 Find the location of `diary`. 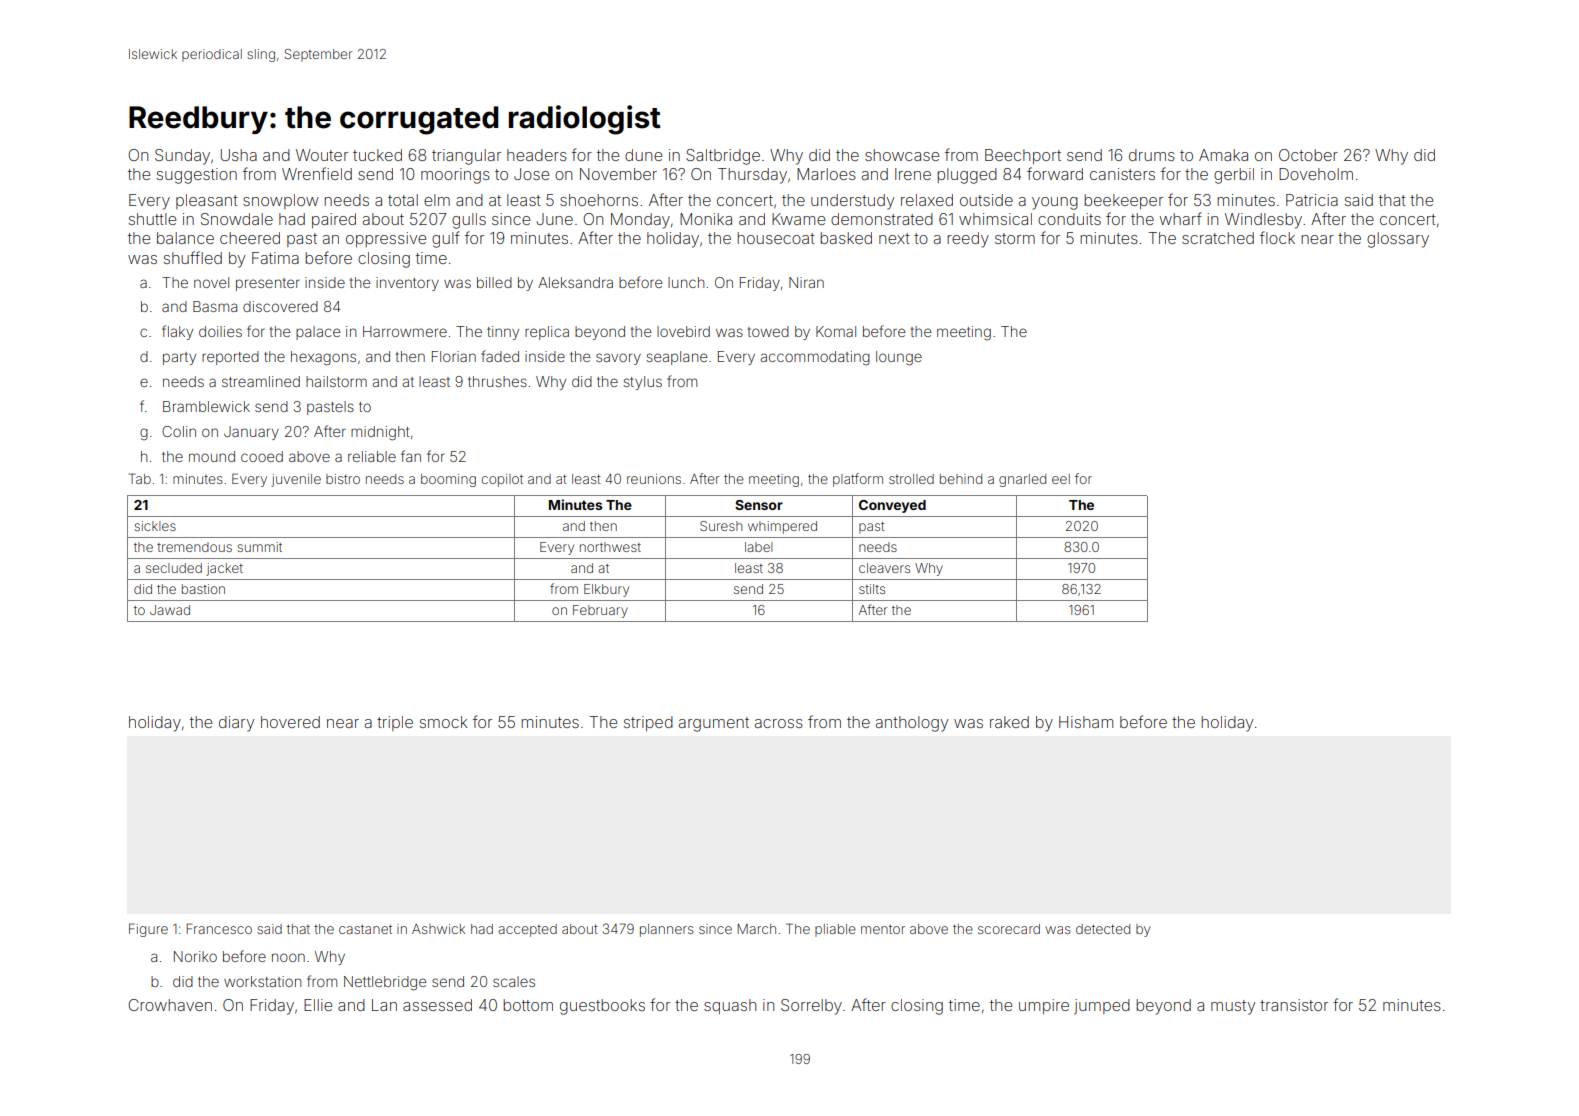

diary is located at coordinates (236, 724).
